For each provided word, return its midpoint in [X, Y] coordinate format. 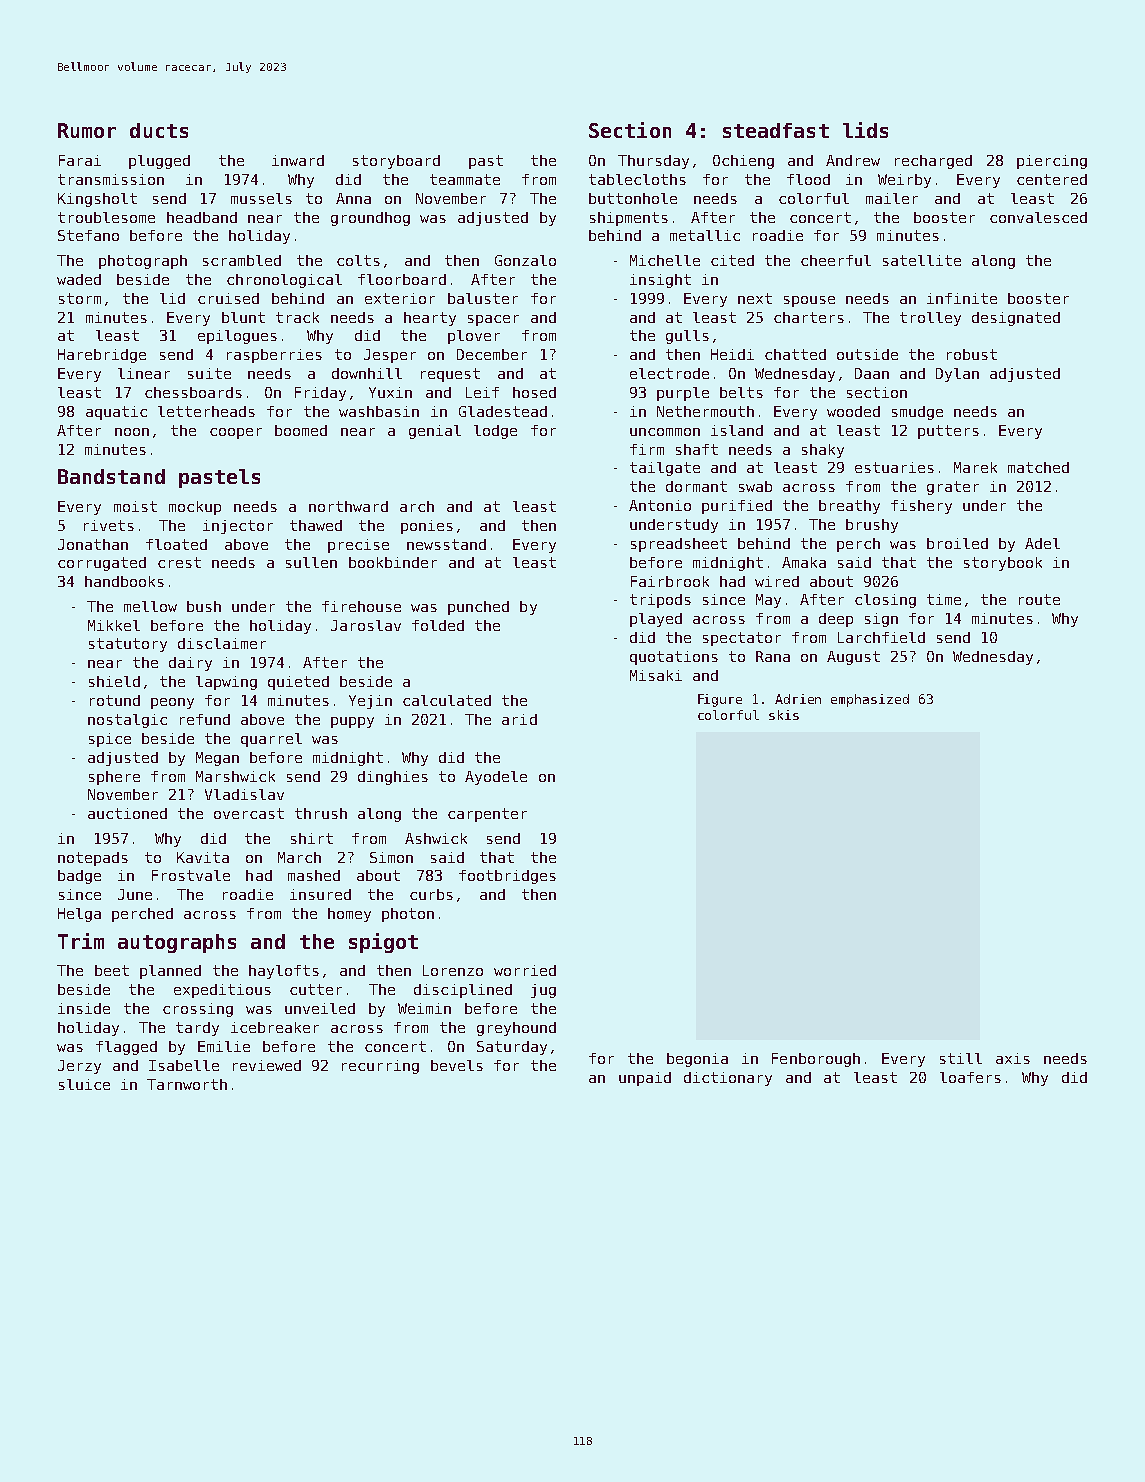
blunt [243, 317]
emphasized [870, 700]
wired [777, 581]
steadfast [776, 130]
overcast [249, 813]
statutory [128, 645]
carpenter [487, 815]
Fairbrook [670, 581]
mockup [195, 508]
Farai [80, 160]
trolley [930, 319]
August [853, 658]
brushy [872, 526]
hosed [534, 392]
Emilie [224, 1046]
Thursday [653, 162]
